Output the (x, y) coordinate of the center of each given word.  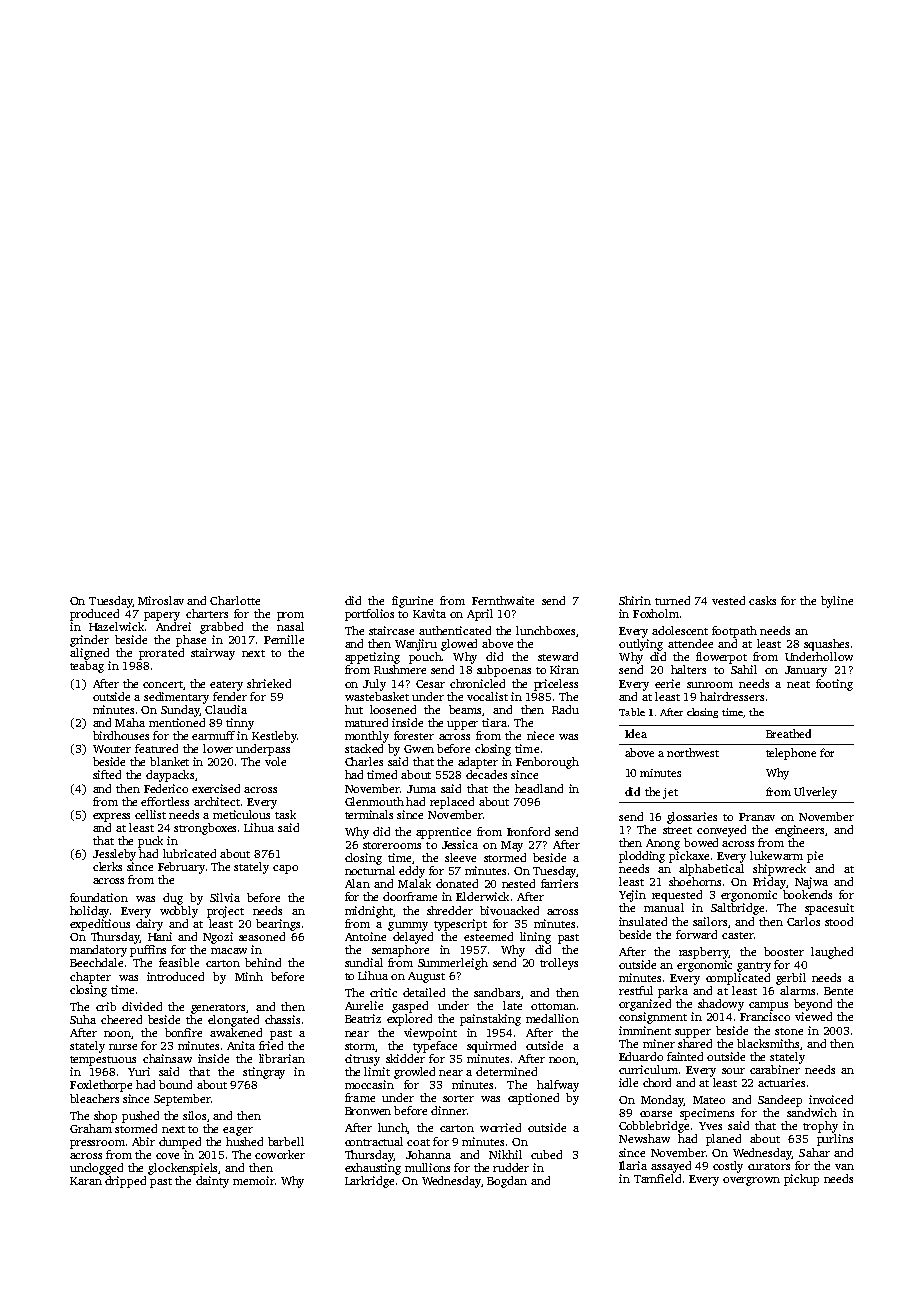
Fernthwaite (503, 600)
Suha (83, 1019)
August (426, 977)
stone (789, 1031)
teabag (87, 667)
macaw (229, 951)
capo (285, 869)
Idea (636, 733)
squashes (826, 645)
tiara (494, 722)
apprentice (443, 833)
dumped (180, 1143)
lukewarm (776, 855)
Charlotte (235, 600)
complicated (738, 979)
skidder (405, 1058)
